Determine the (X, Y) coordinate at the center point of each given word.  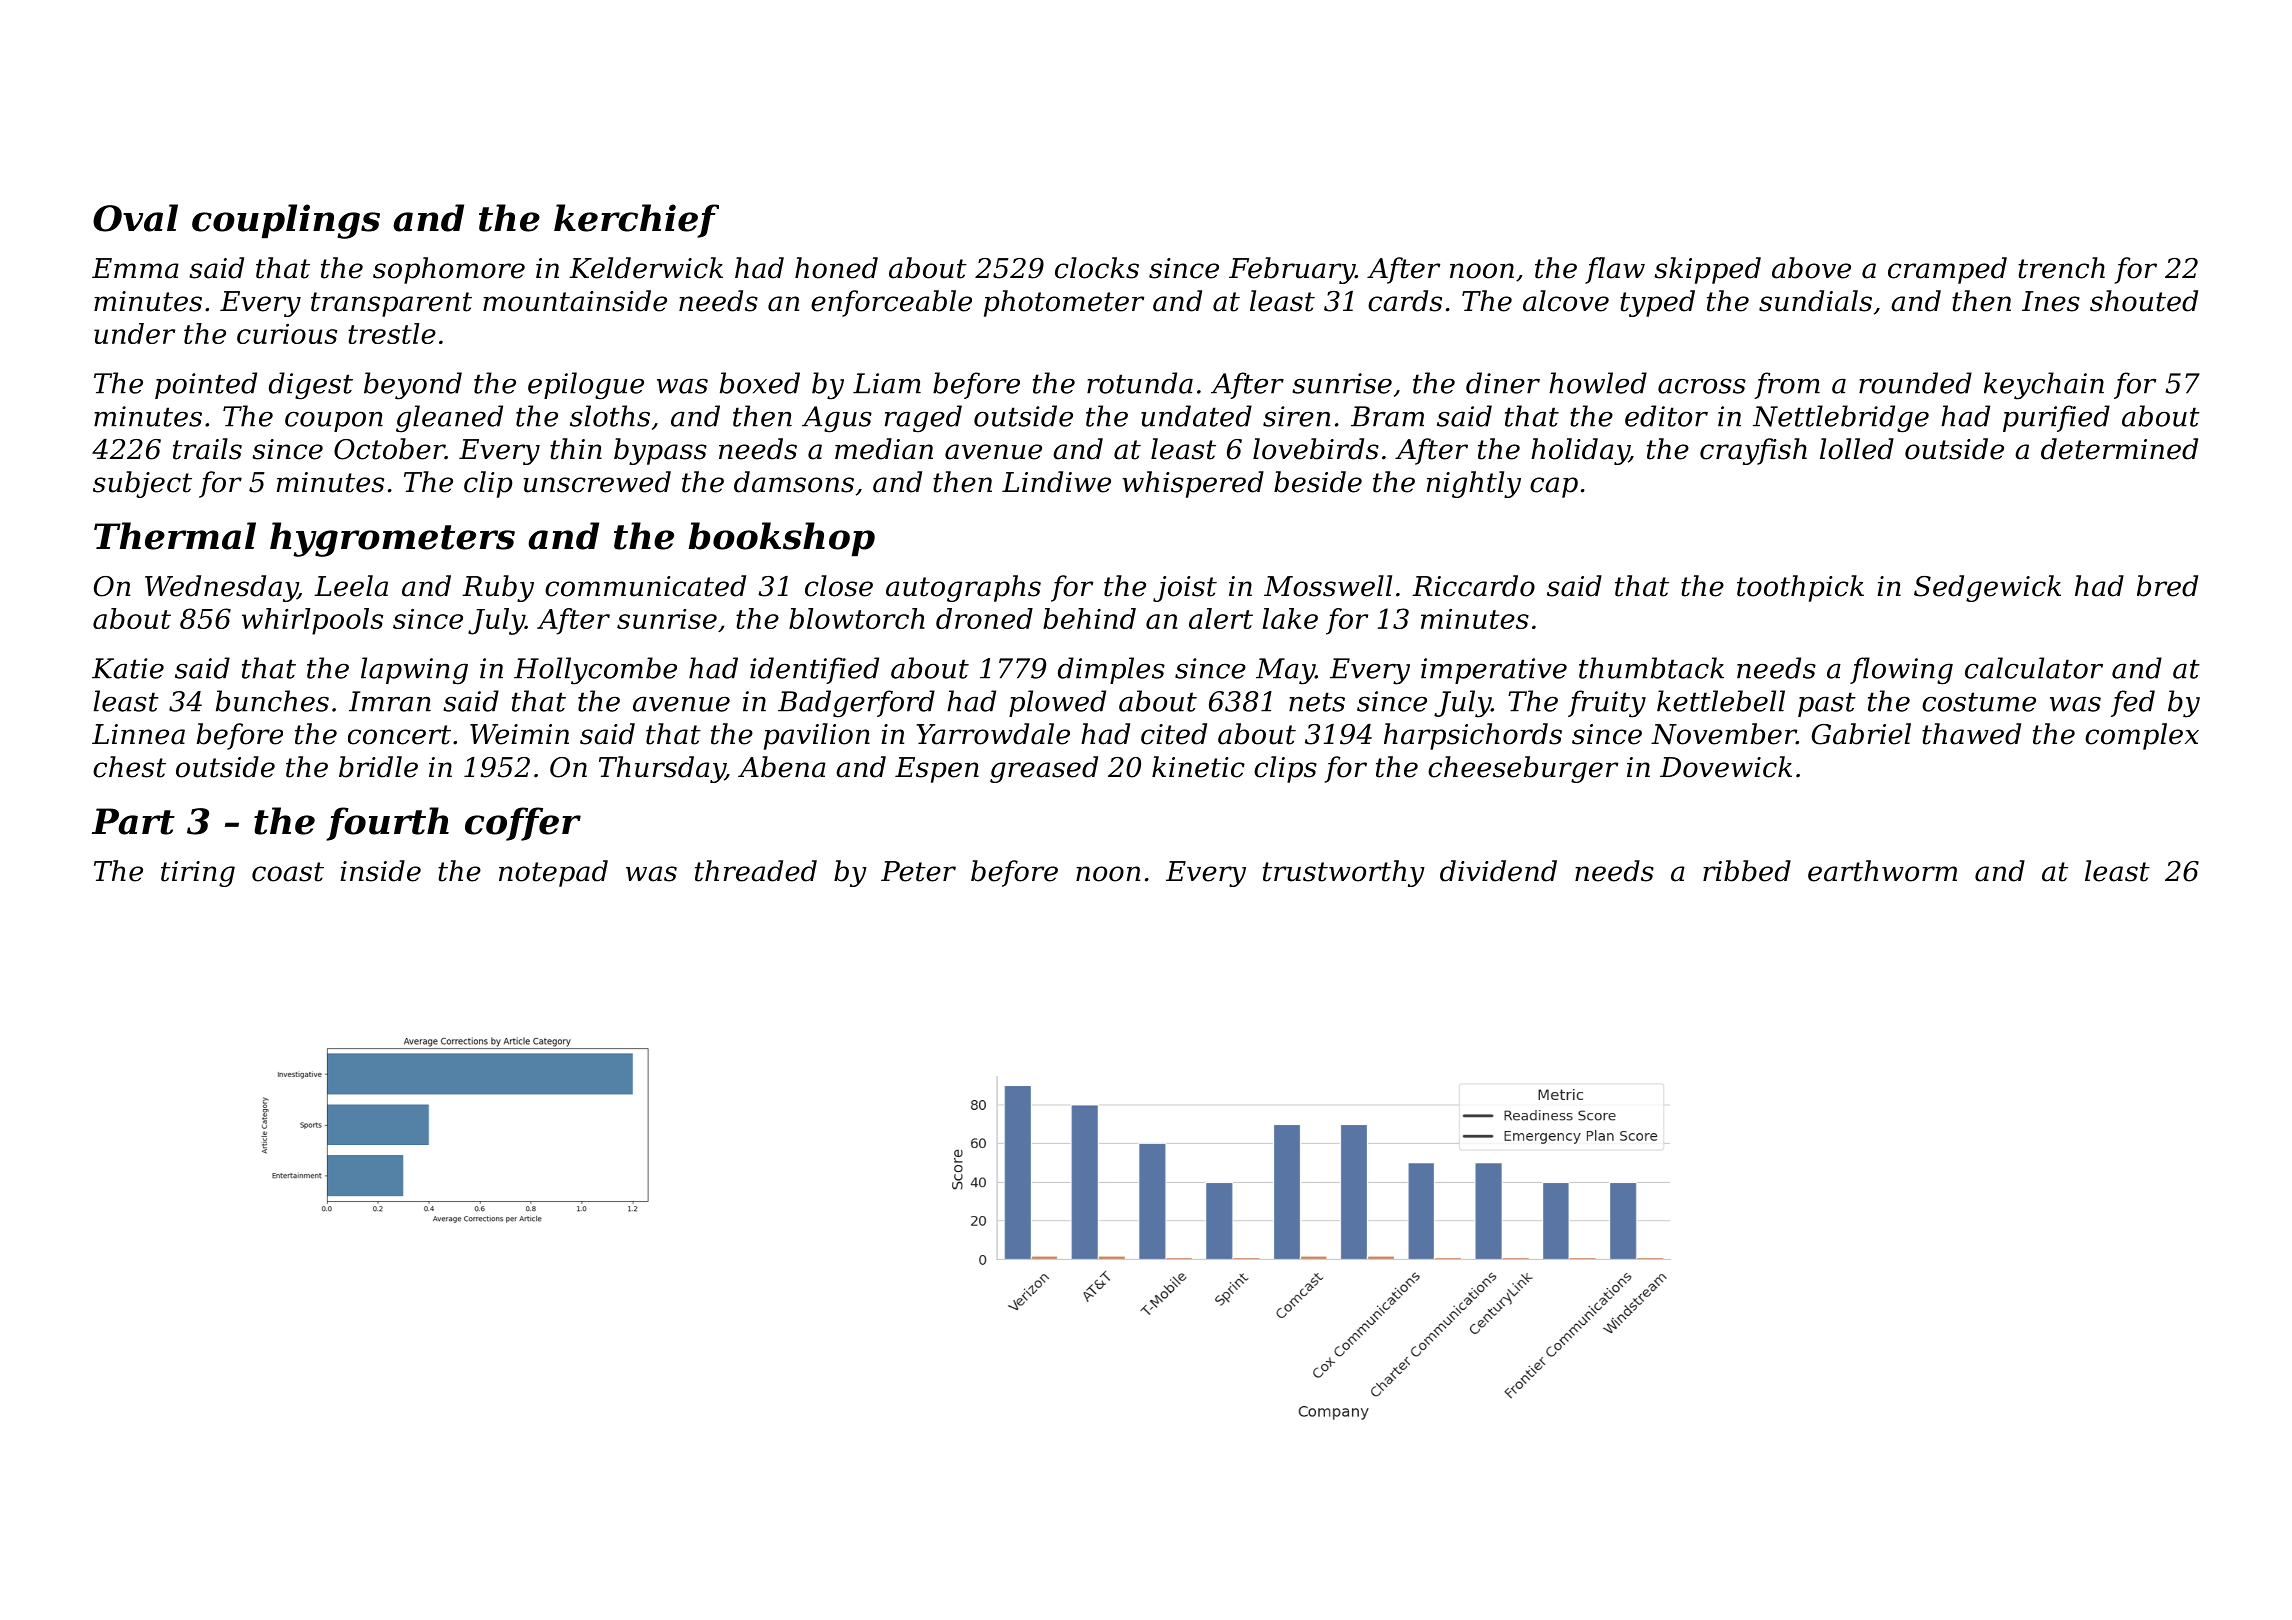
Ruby (498, 588)
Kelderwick (646, 268)
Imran (390, 701)
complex (2142, 736)
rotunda (1140, 383)
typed (1657, 303)
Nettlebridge (1841, 419)
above (1811, 268)
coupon (334, 422)
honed (836, 268)
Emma (135, 268)
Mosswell (1328, 586)
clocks (1097, 268)
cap (1554, 487)
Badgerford (856, 704)
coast (288, 872)
